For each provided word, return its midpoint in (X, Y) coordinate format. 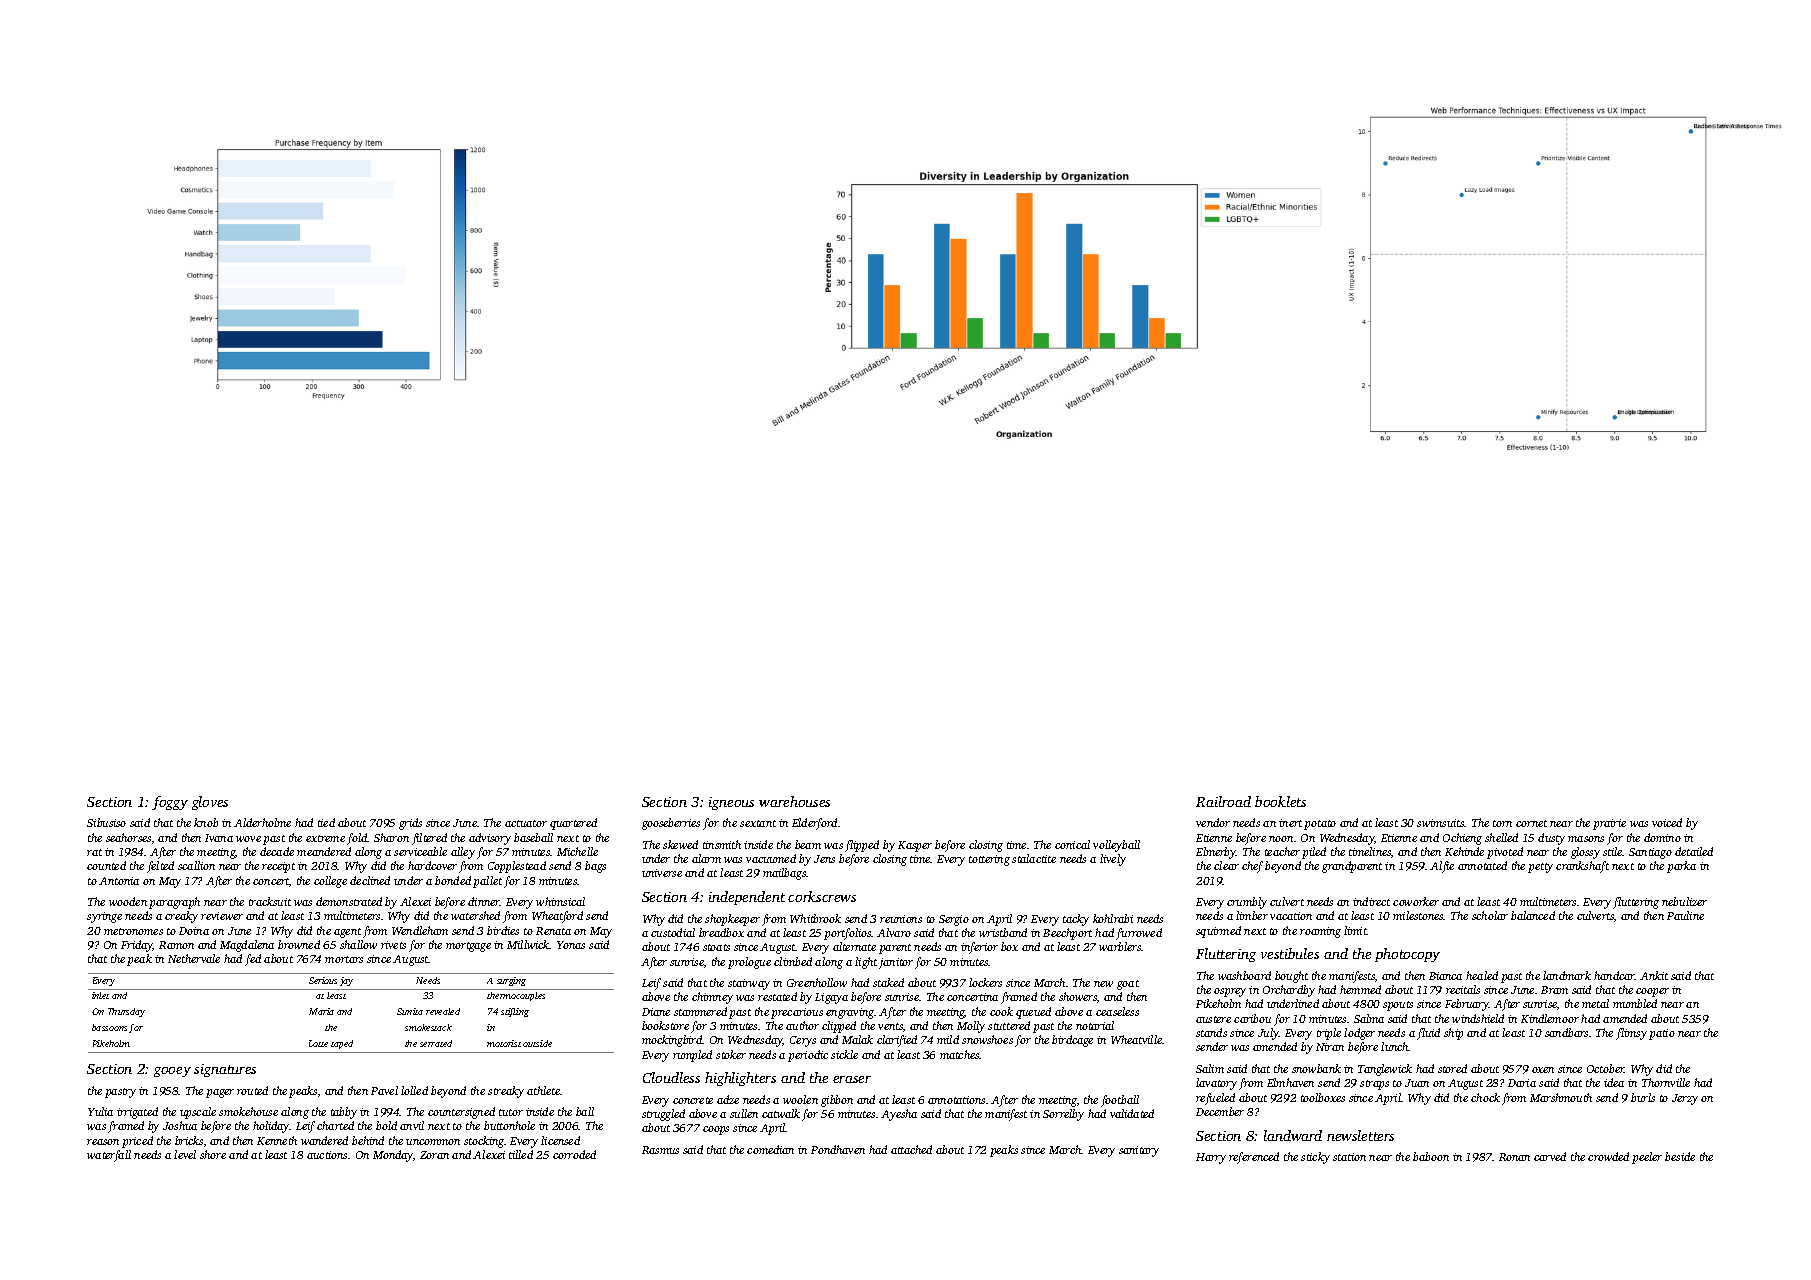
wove (248, 839)
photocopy (1407, 955)
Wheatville (1136, 1039)
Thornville (1666, 1082)
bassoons (109, 1027)
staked (888, 982)
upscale (198, 1113)
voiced (1667, 822)
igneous (731, 803)
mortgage (468, 947)
